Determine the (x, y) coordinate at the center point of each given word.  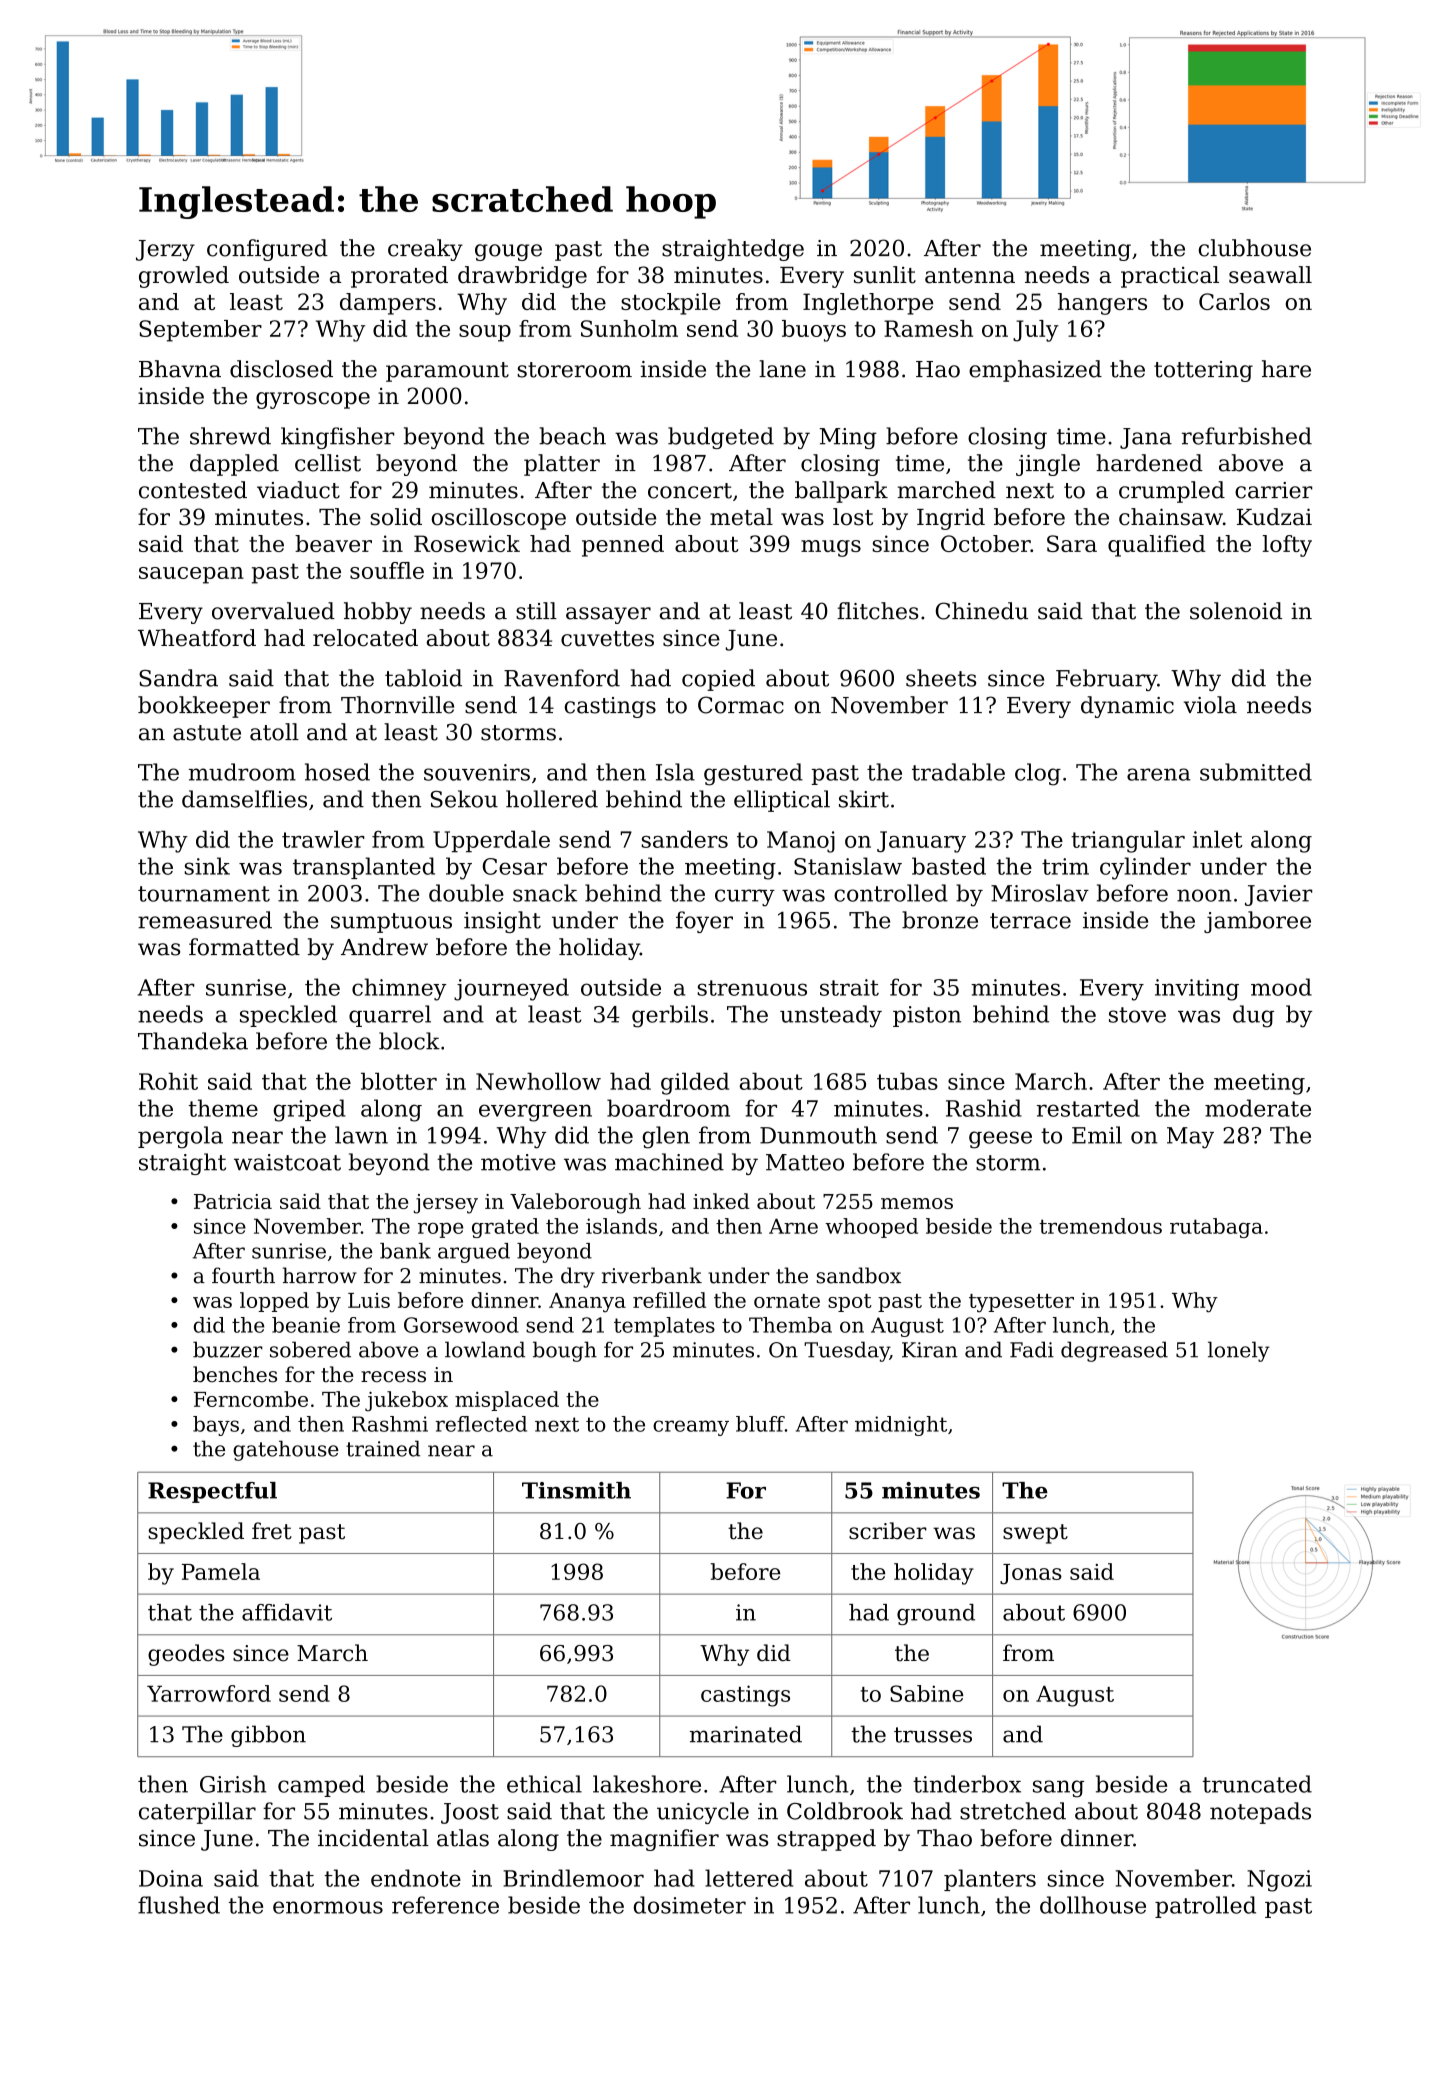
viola (1210, 705)
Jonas (1031, 1574)
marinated (746, 1734)
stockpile (671, 304)
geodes (186, 1655)
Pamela (221, 1571)
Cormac (741, 705)
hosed (337, 772)
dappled (234, 465)
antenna (970, 276)
